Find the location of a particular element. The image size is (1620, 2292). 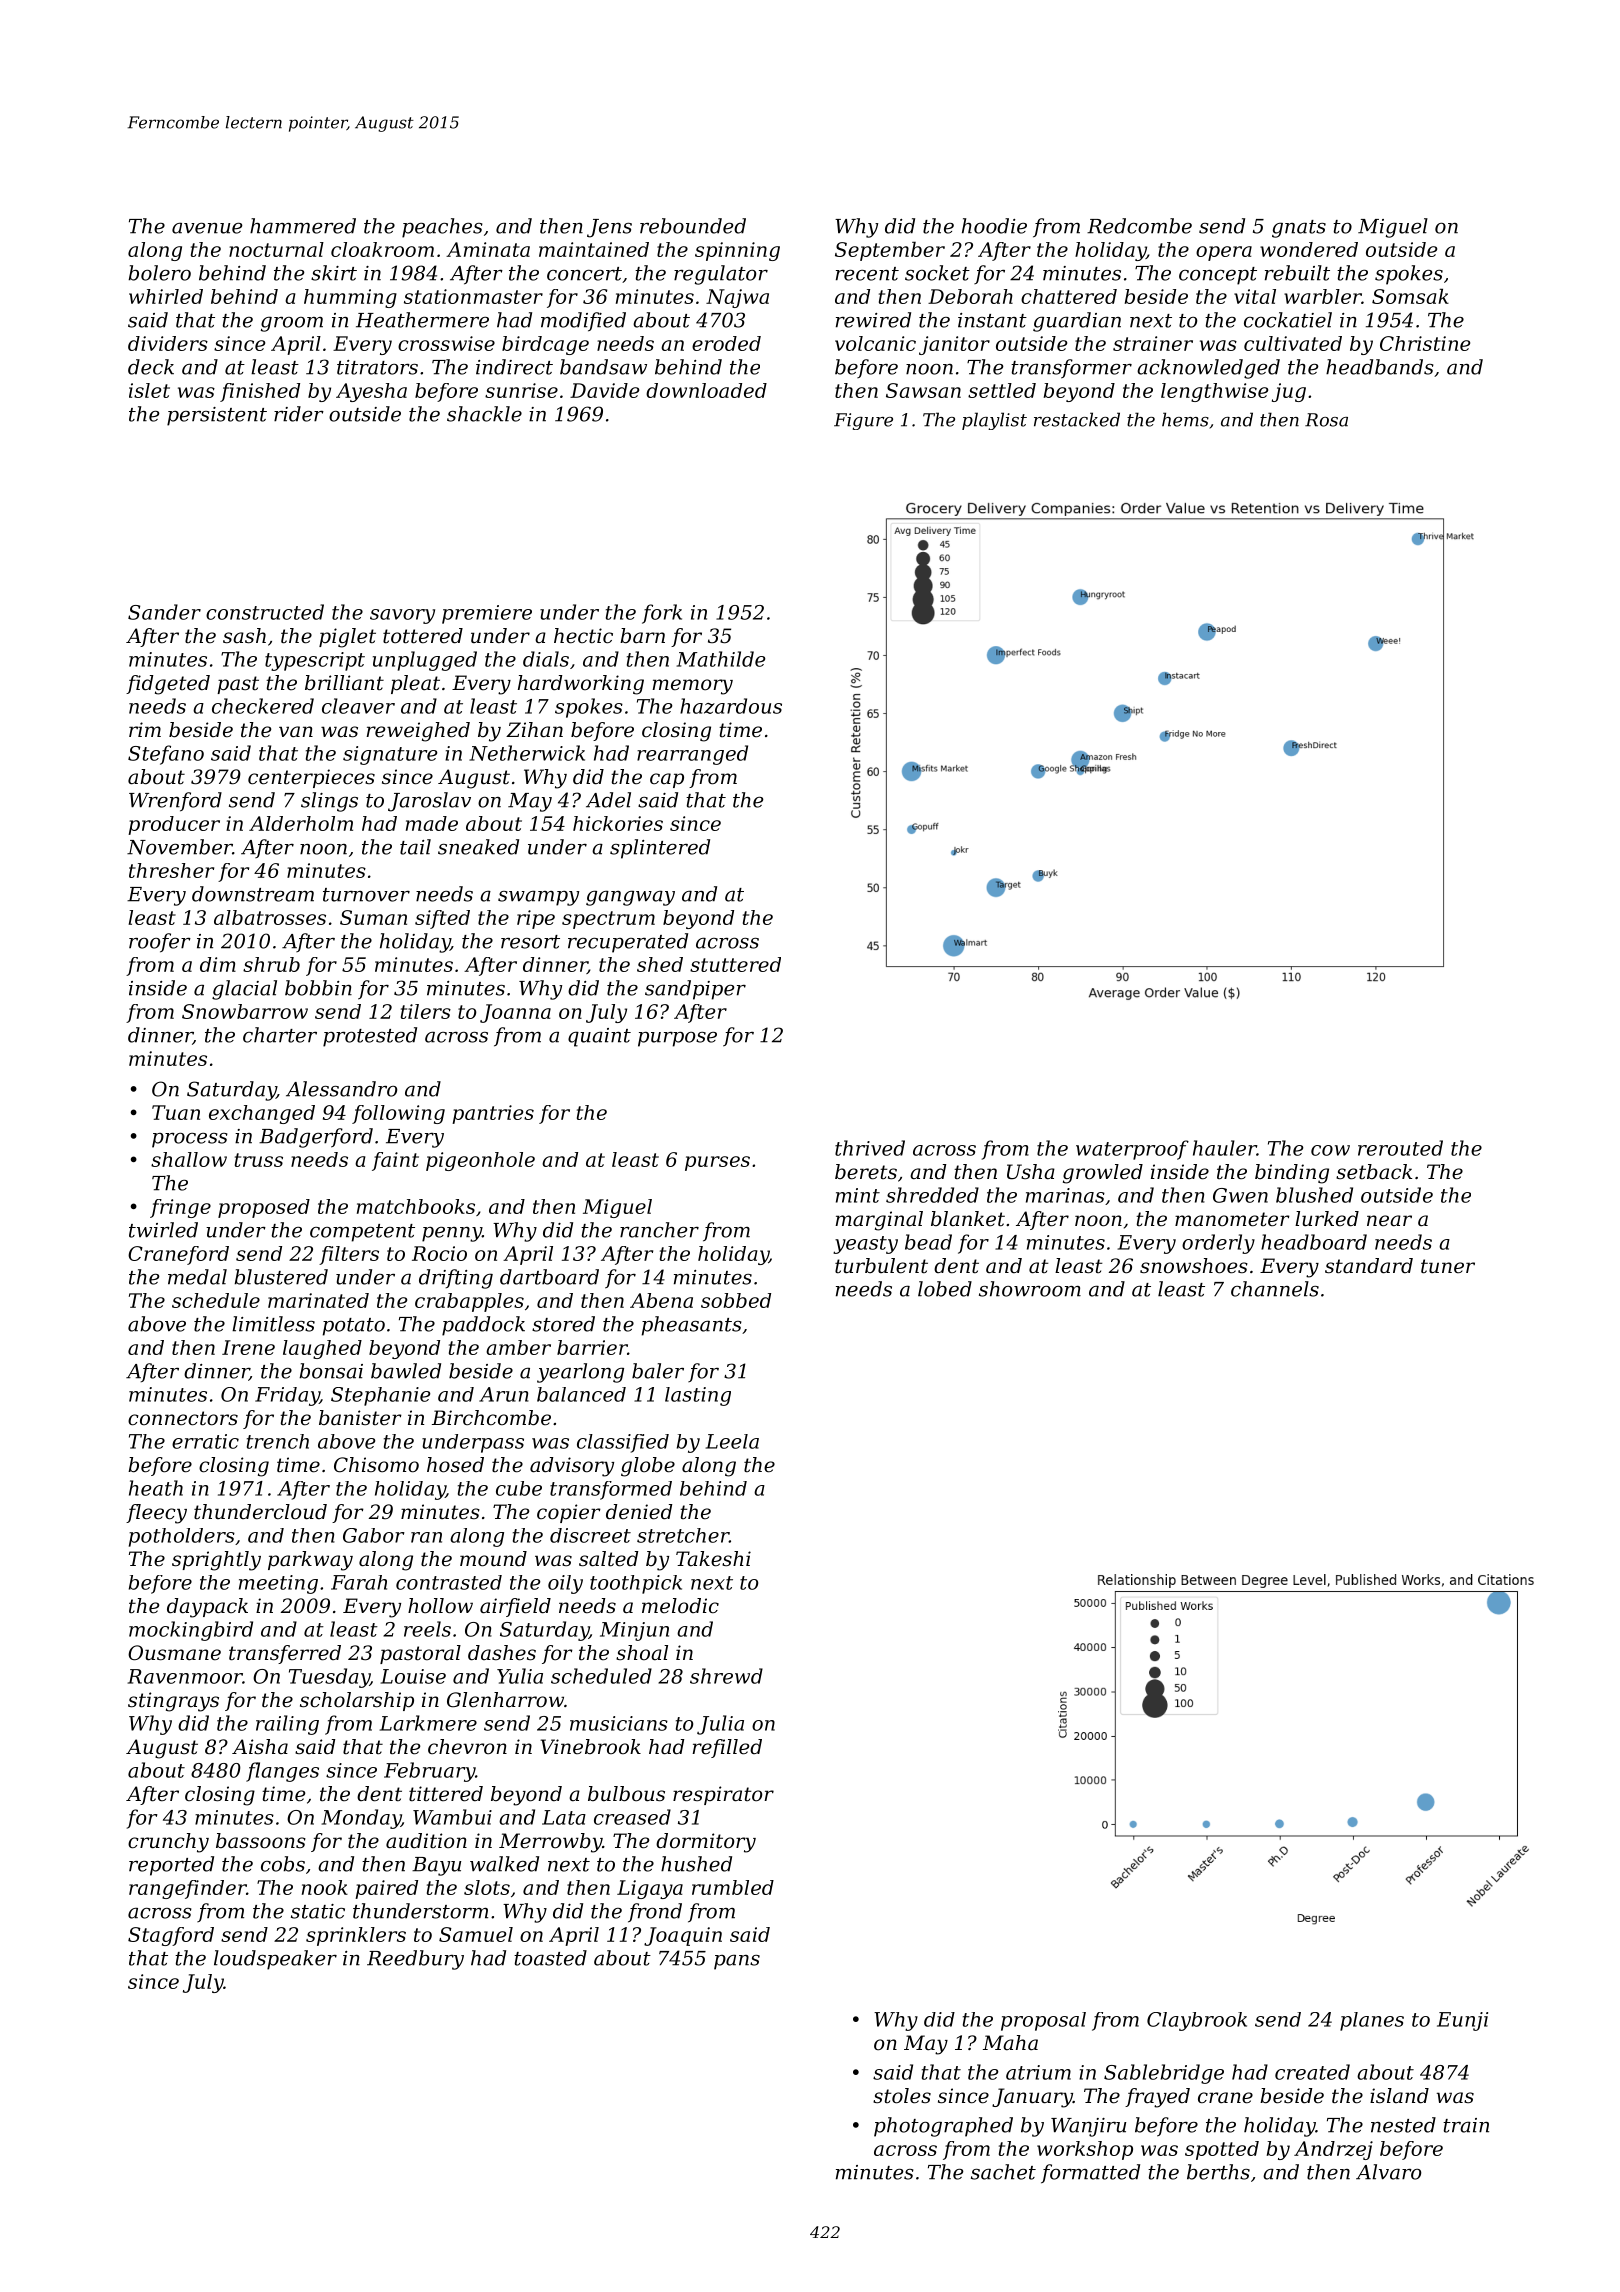

pans is located at coordinates (737, 1962).
